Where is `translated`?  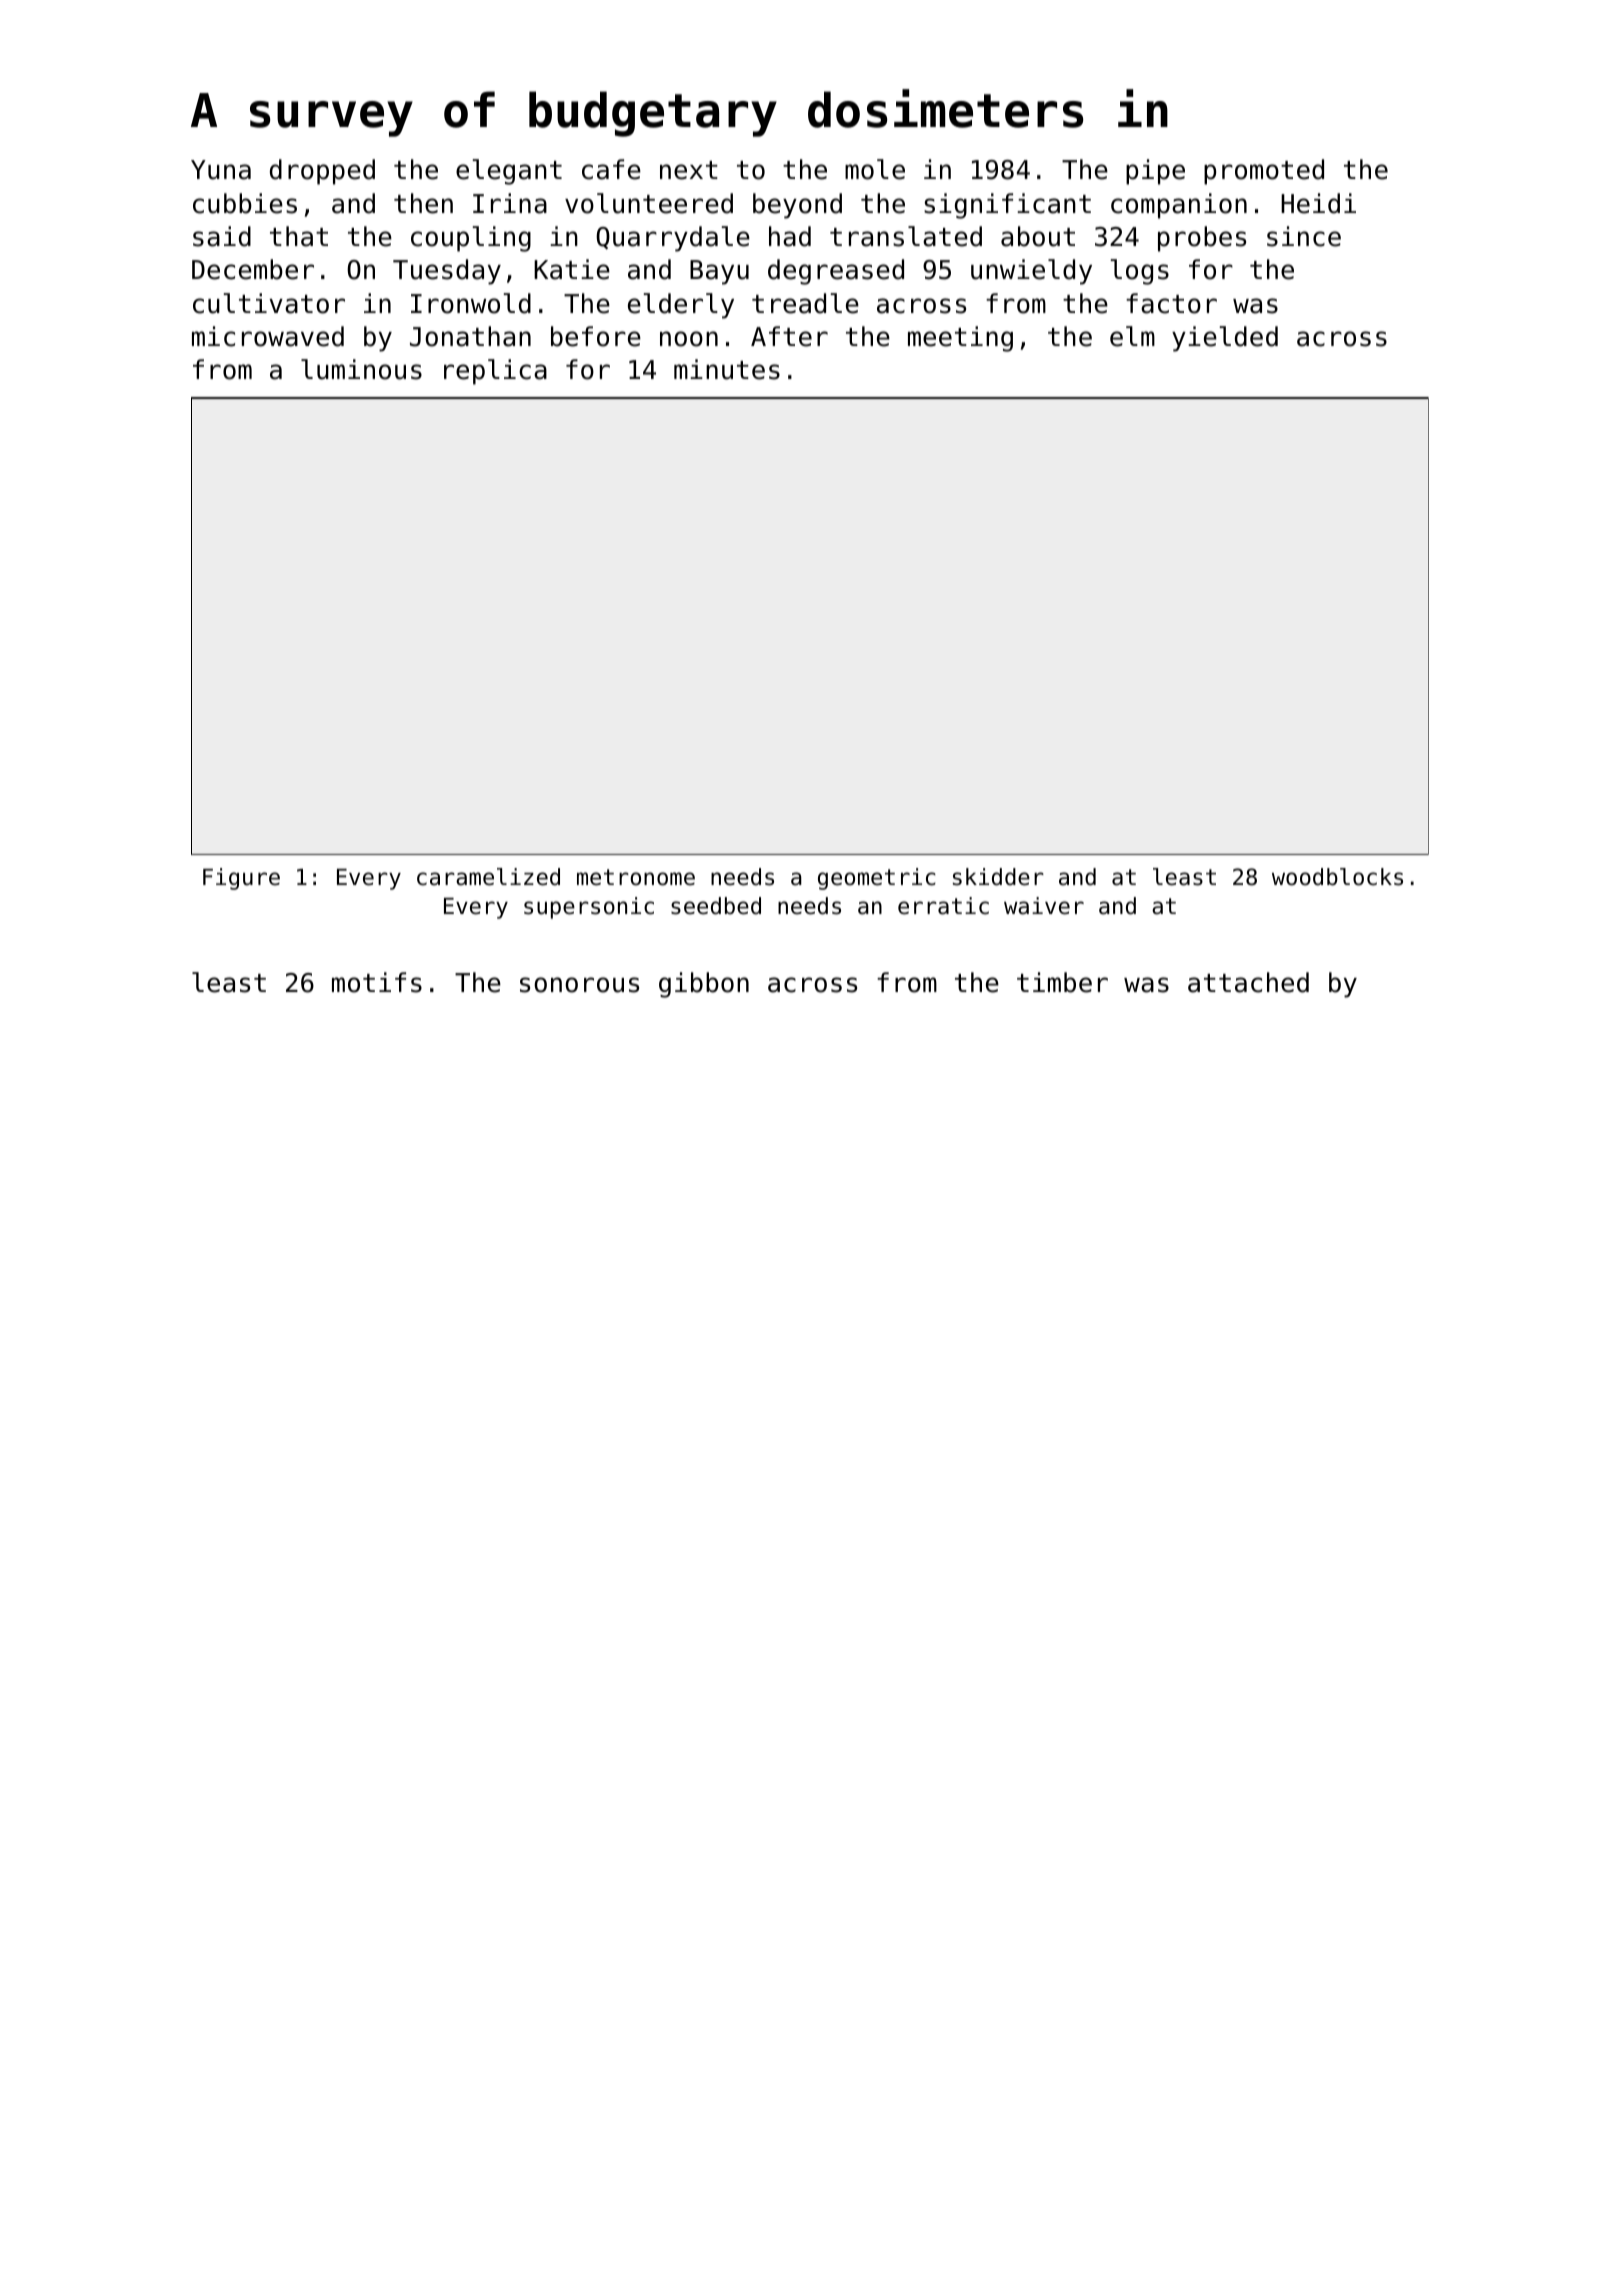 translated is located at coordinates (906, 236).
